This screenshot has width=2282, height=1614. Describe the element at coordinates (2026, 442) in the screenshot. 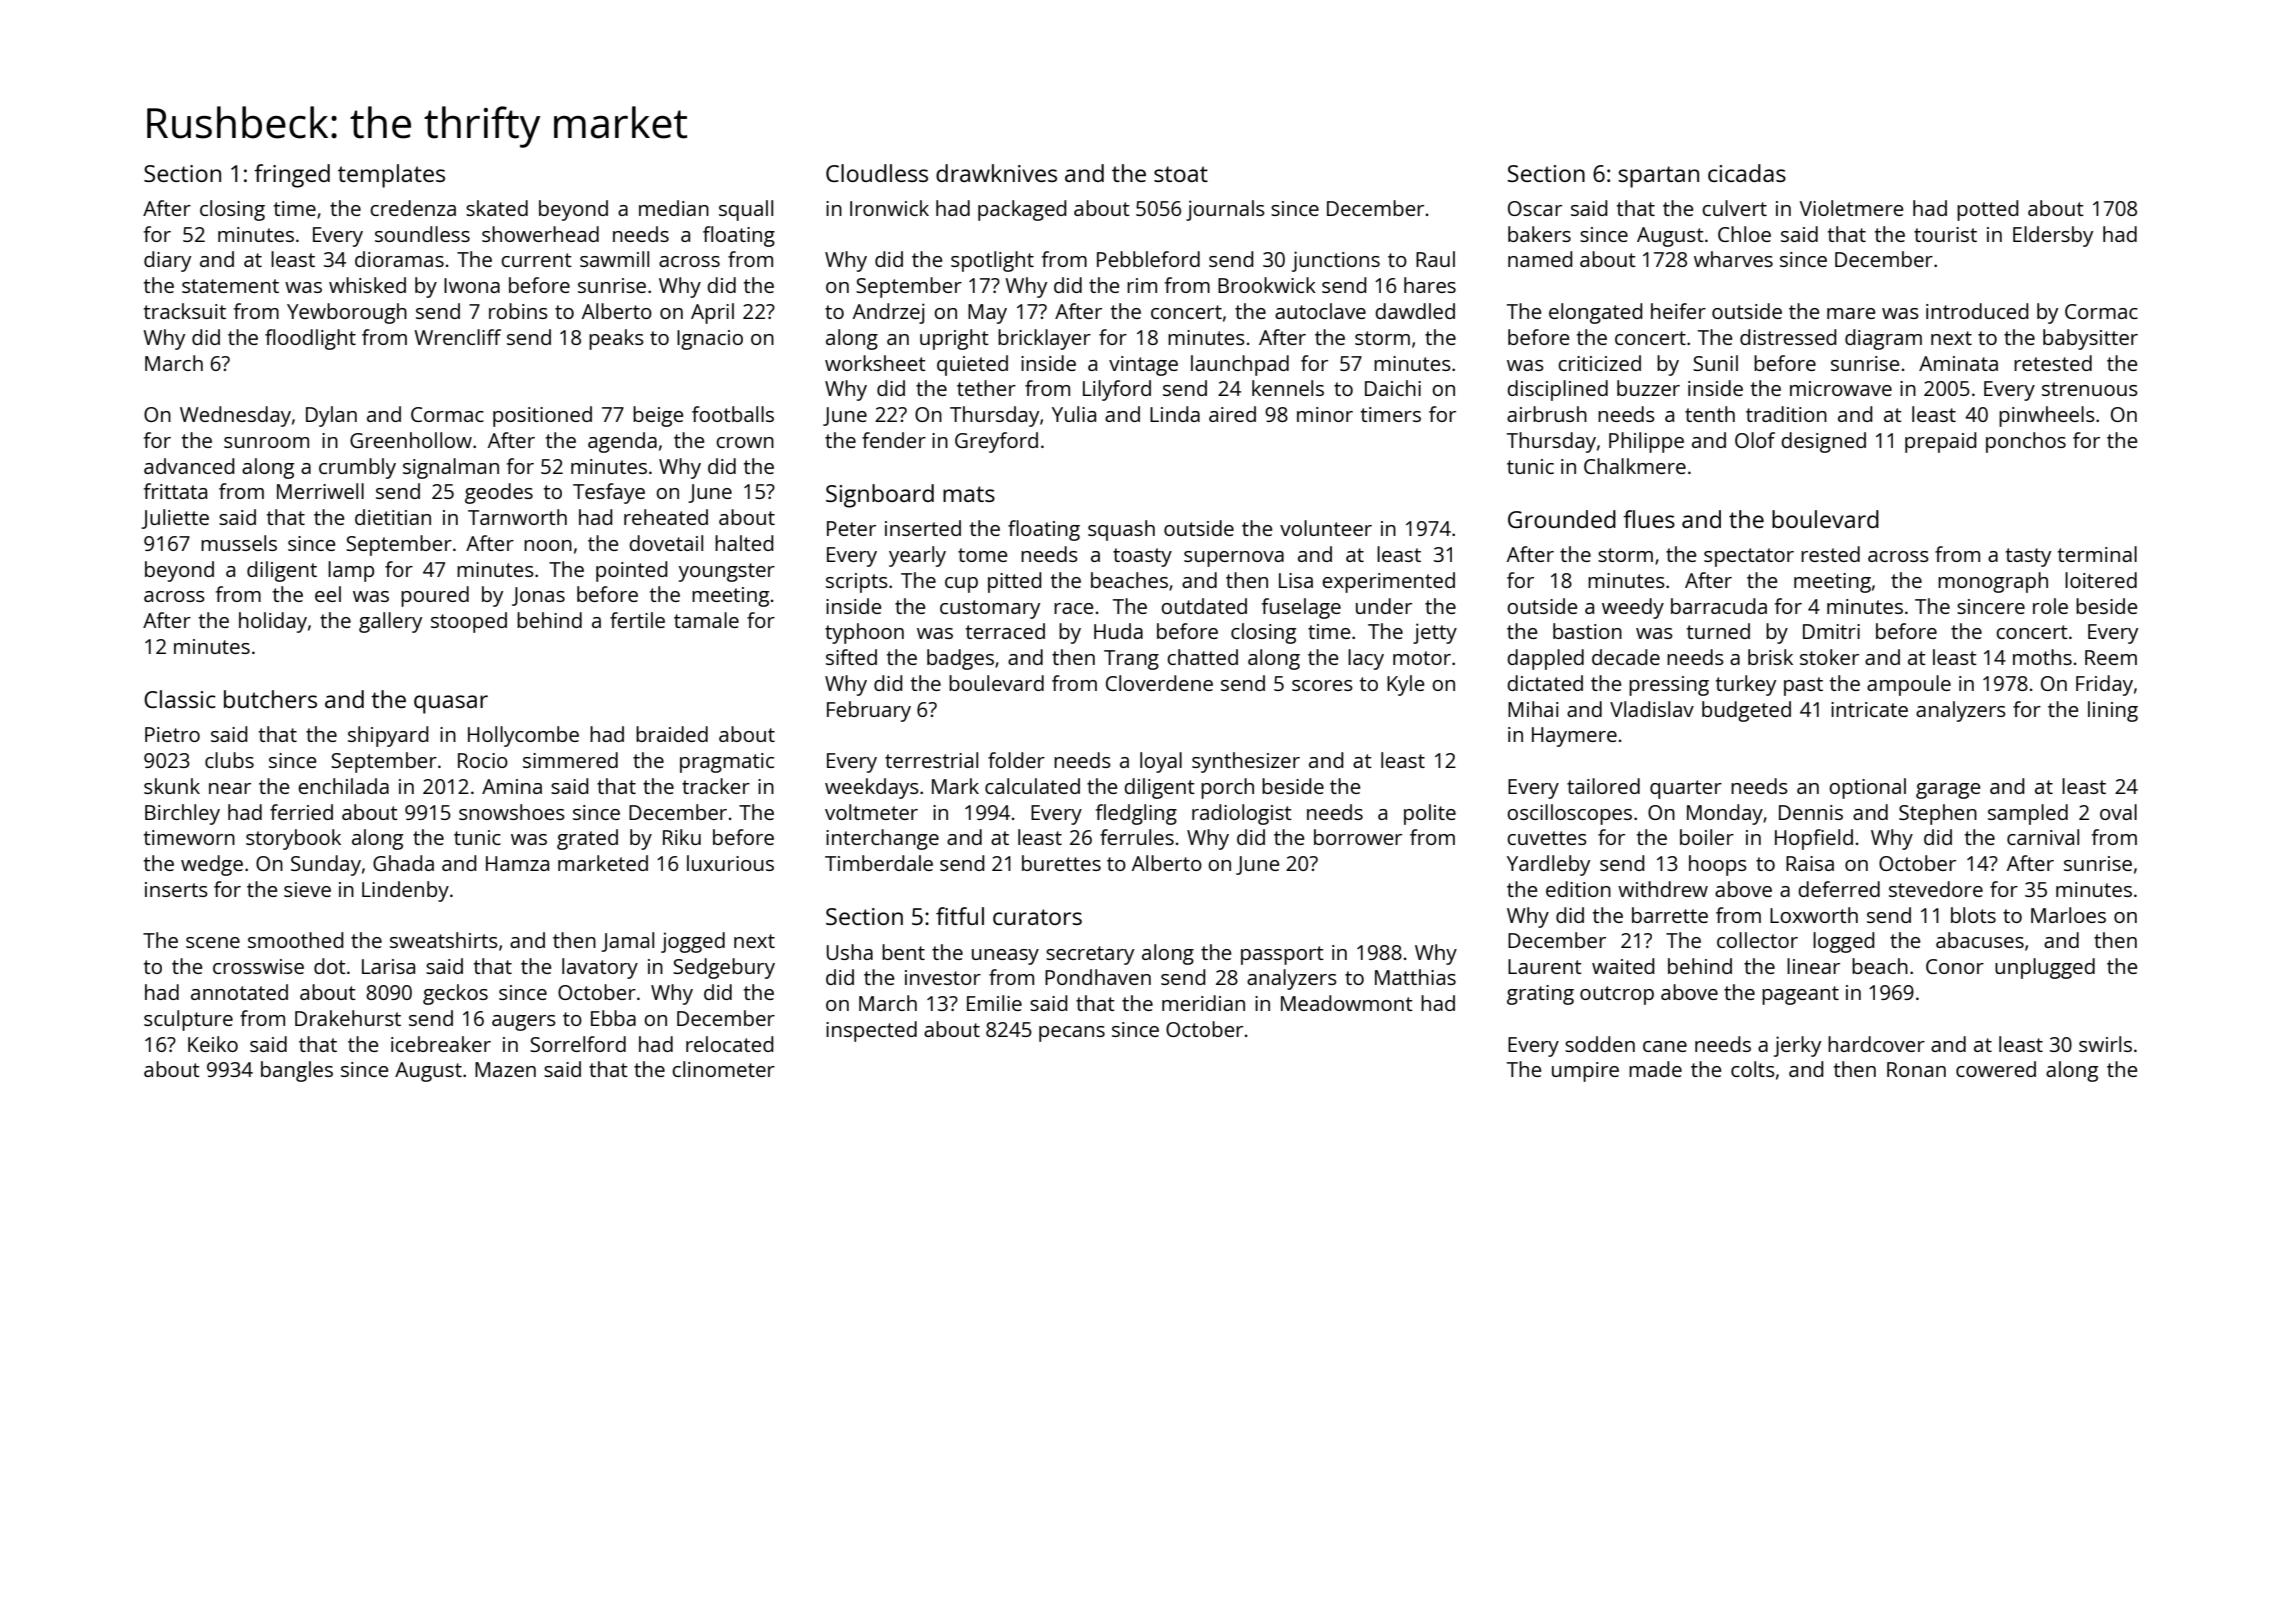

I see `ponchos` at that location.
